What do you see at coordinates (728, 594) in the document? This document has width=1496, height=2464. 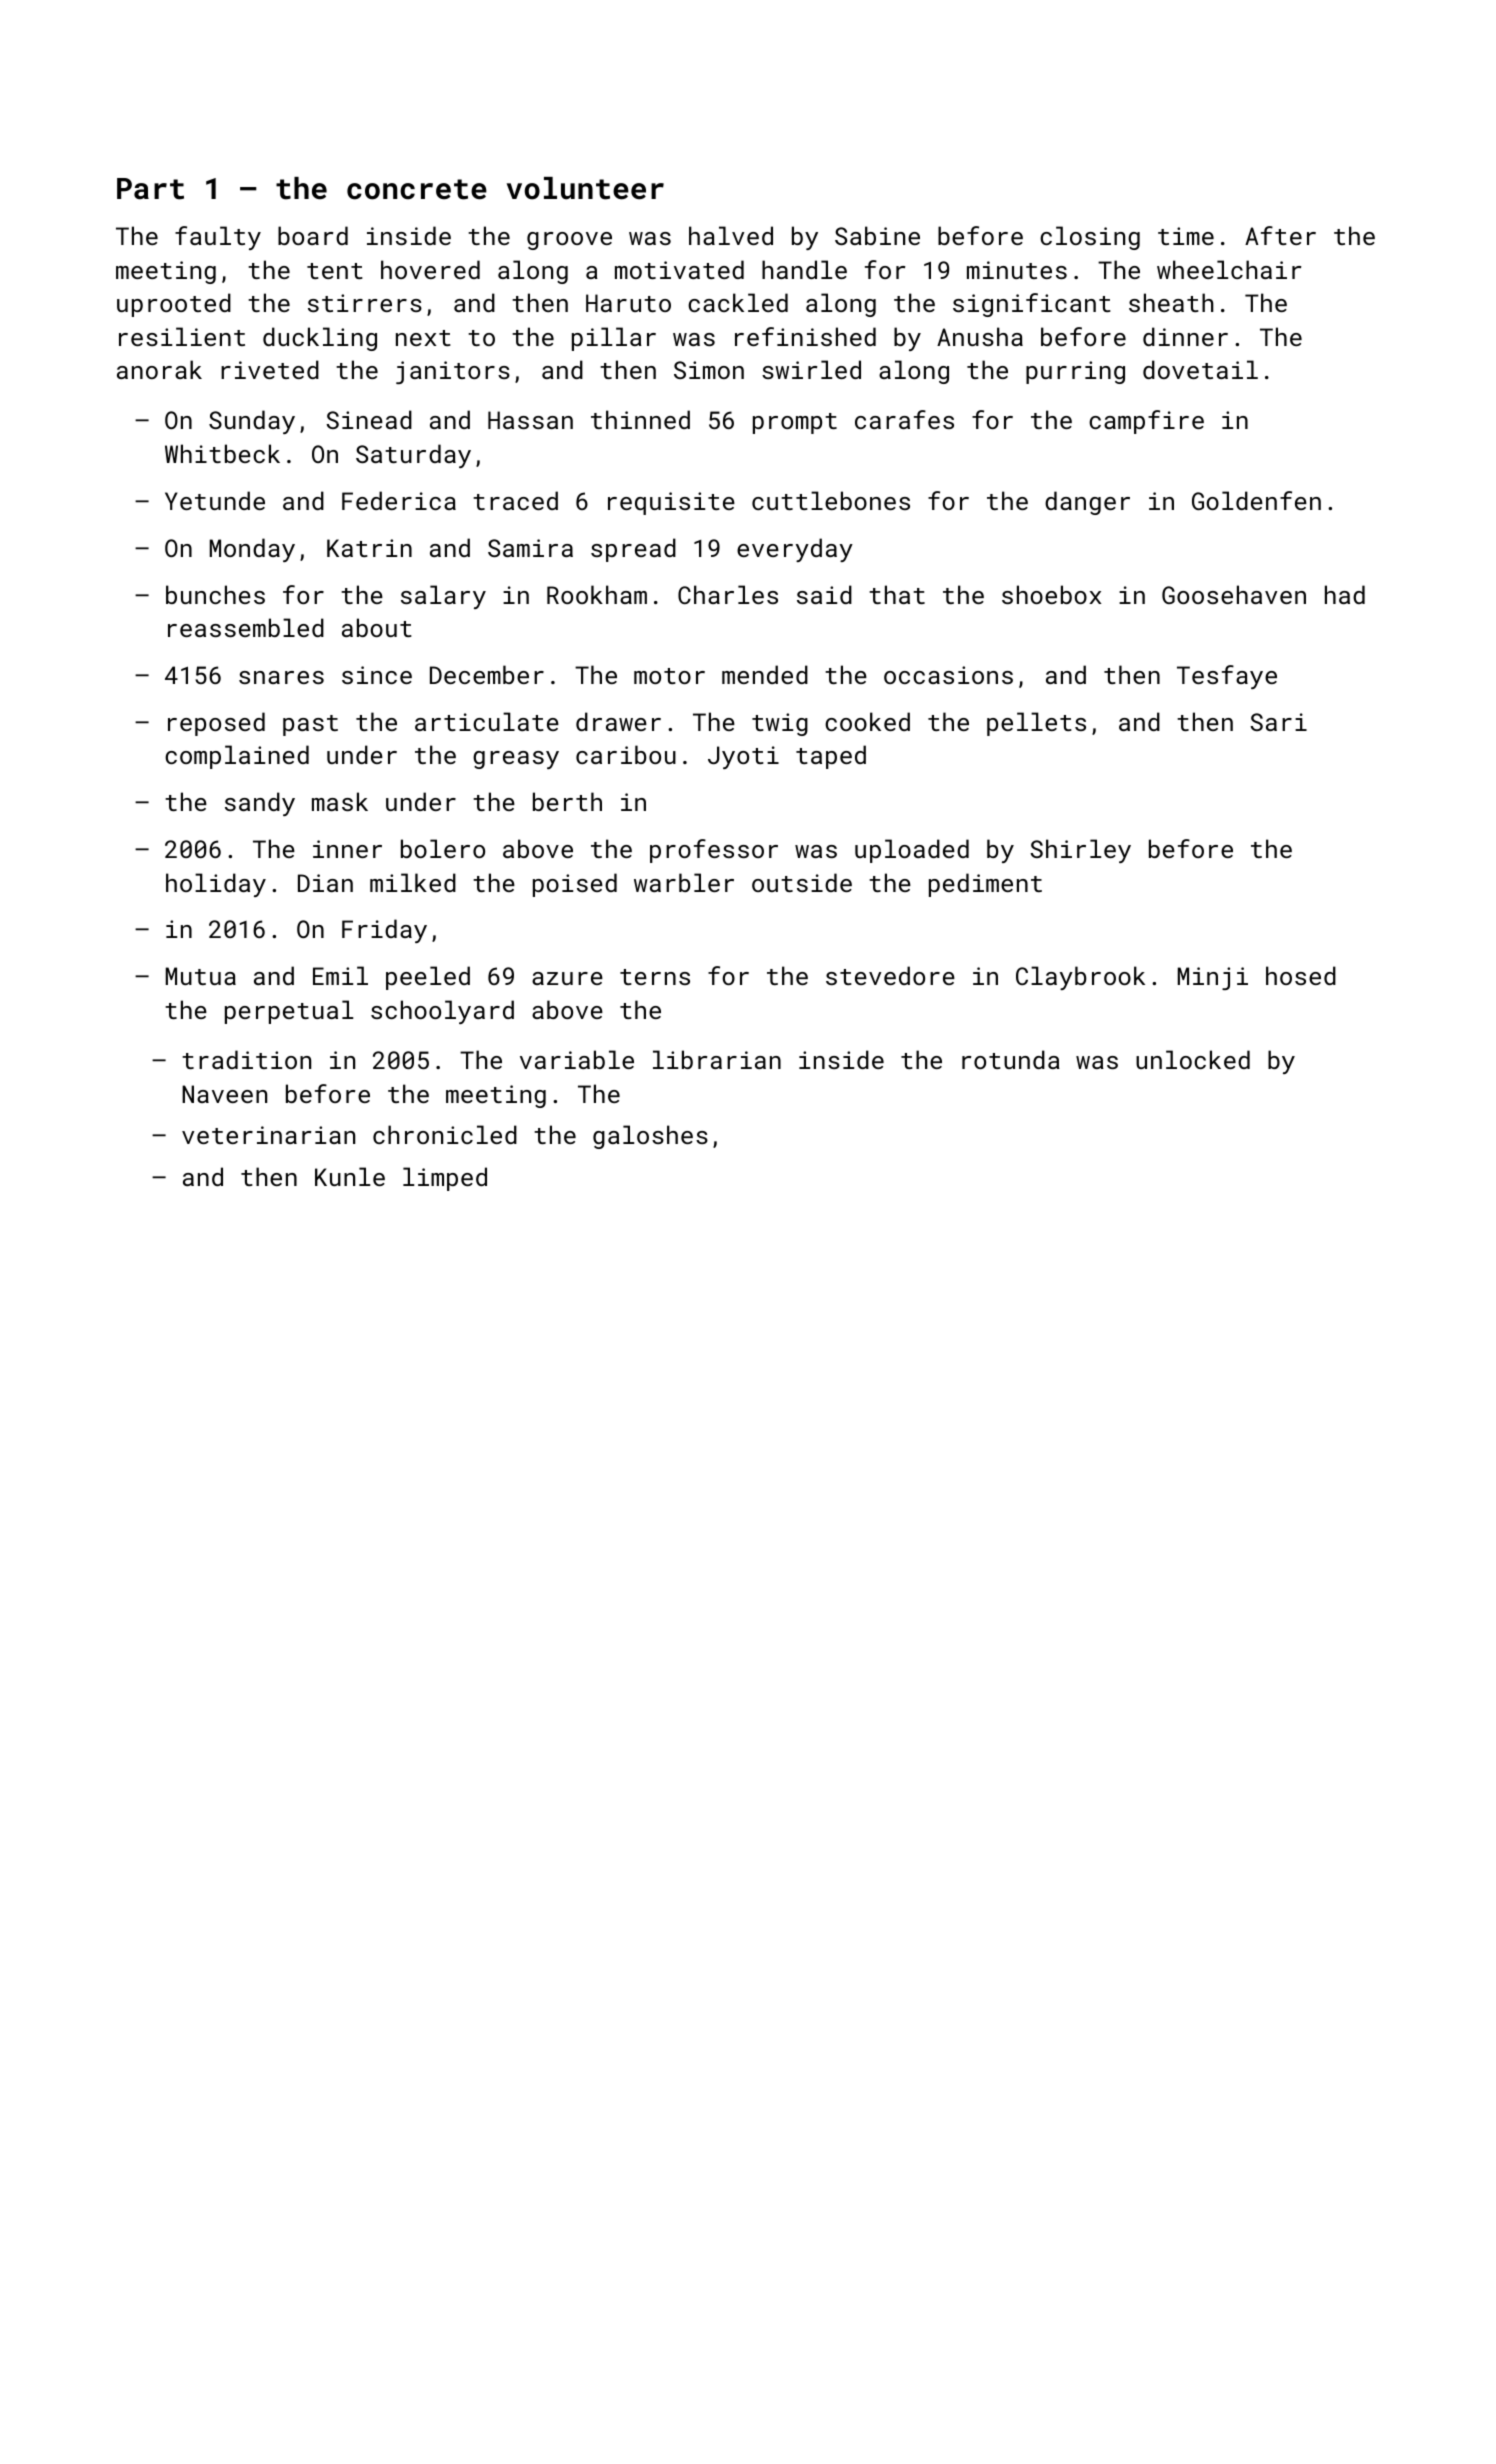 I see `Charles` at bounding box center [728, 594].
